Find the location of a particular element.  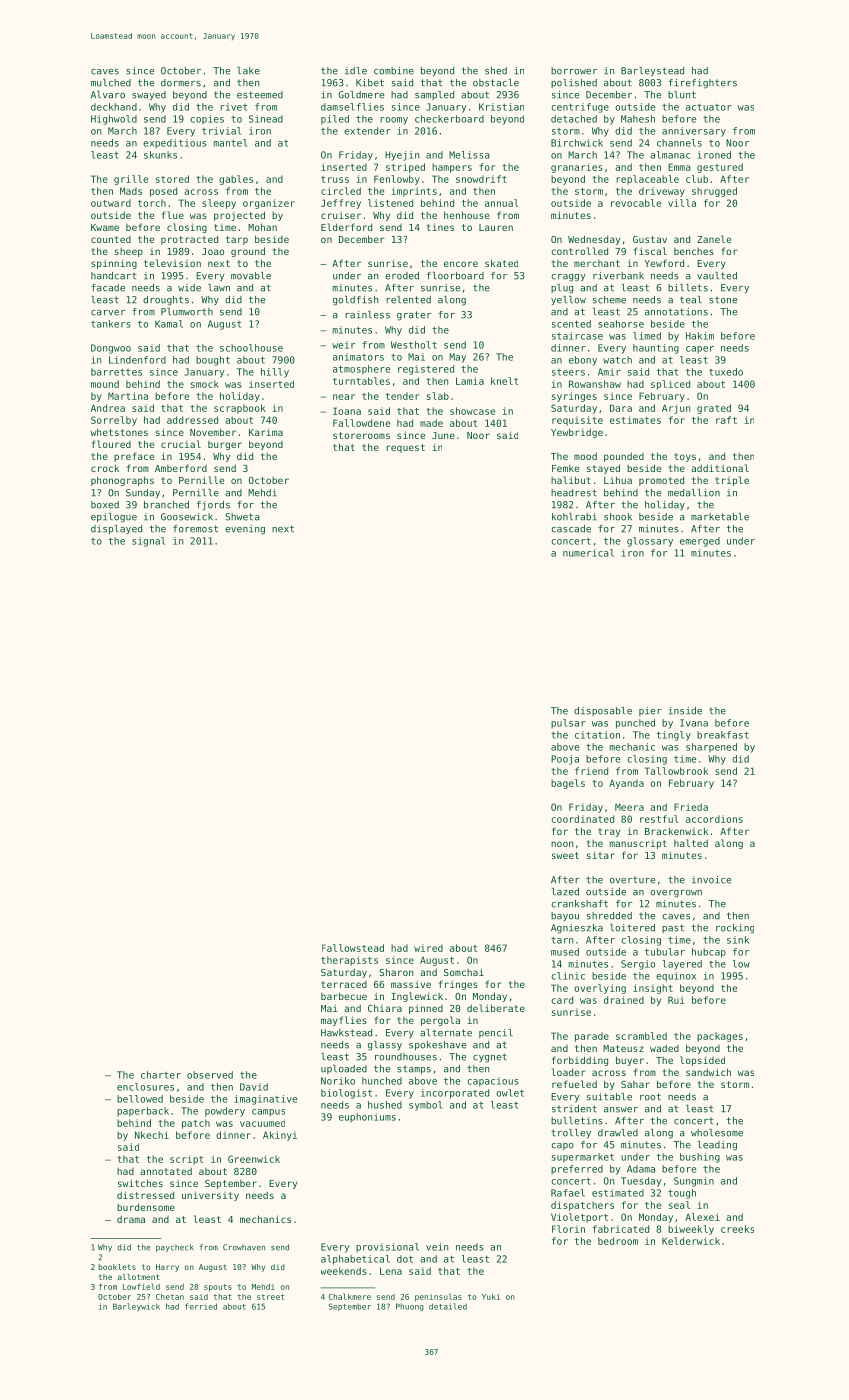

paperback is located at coordinates (143, 1112).
